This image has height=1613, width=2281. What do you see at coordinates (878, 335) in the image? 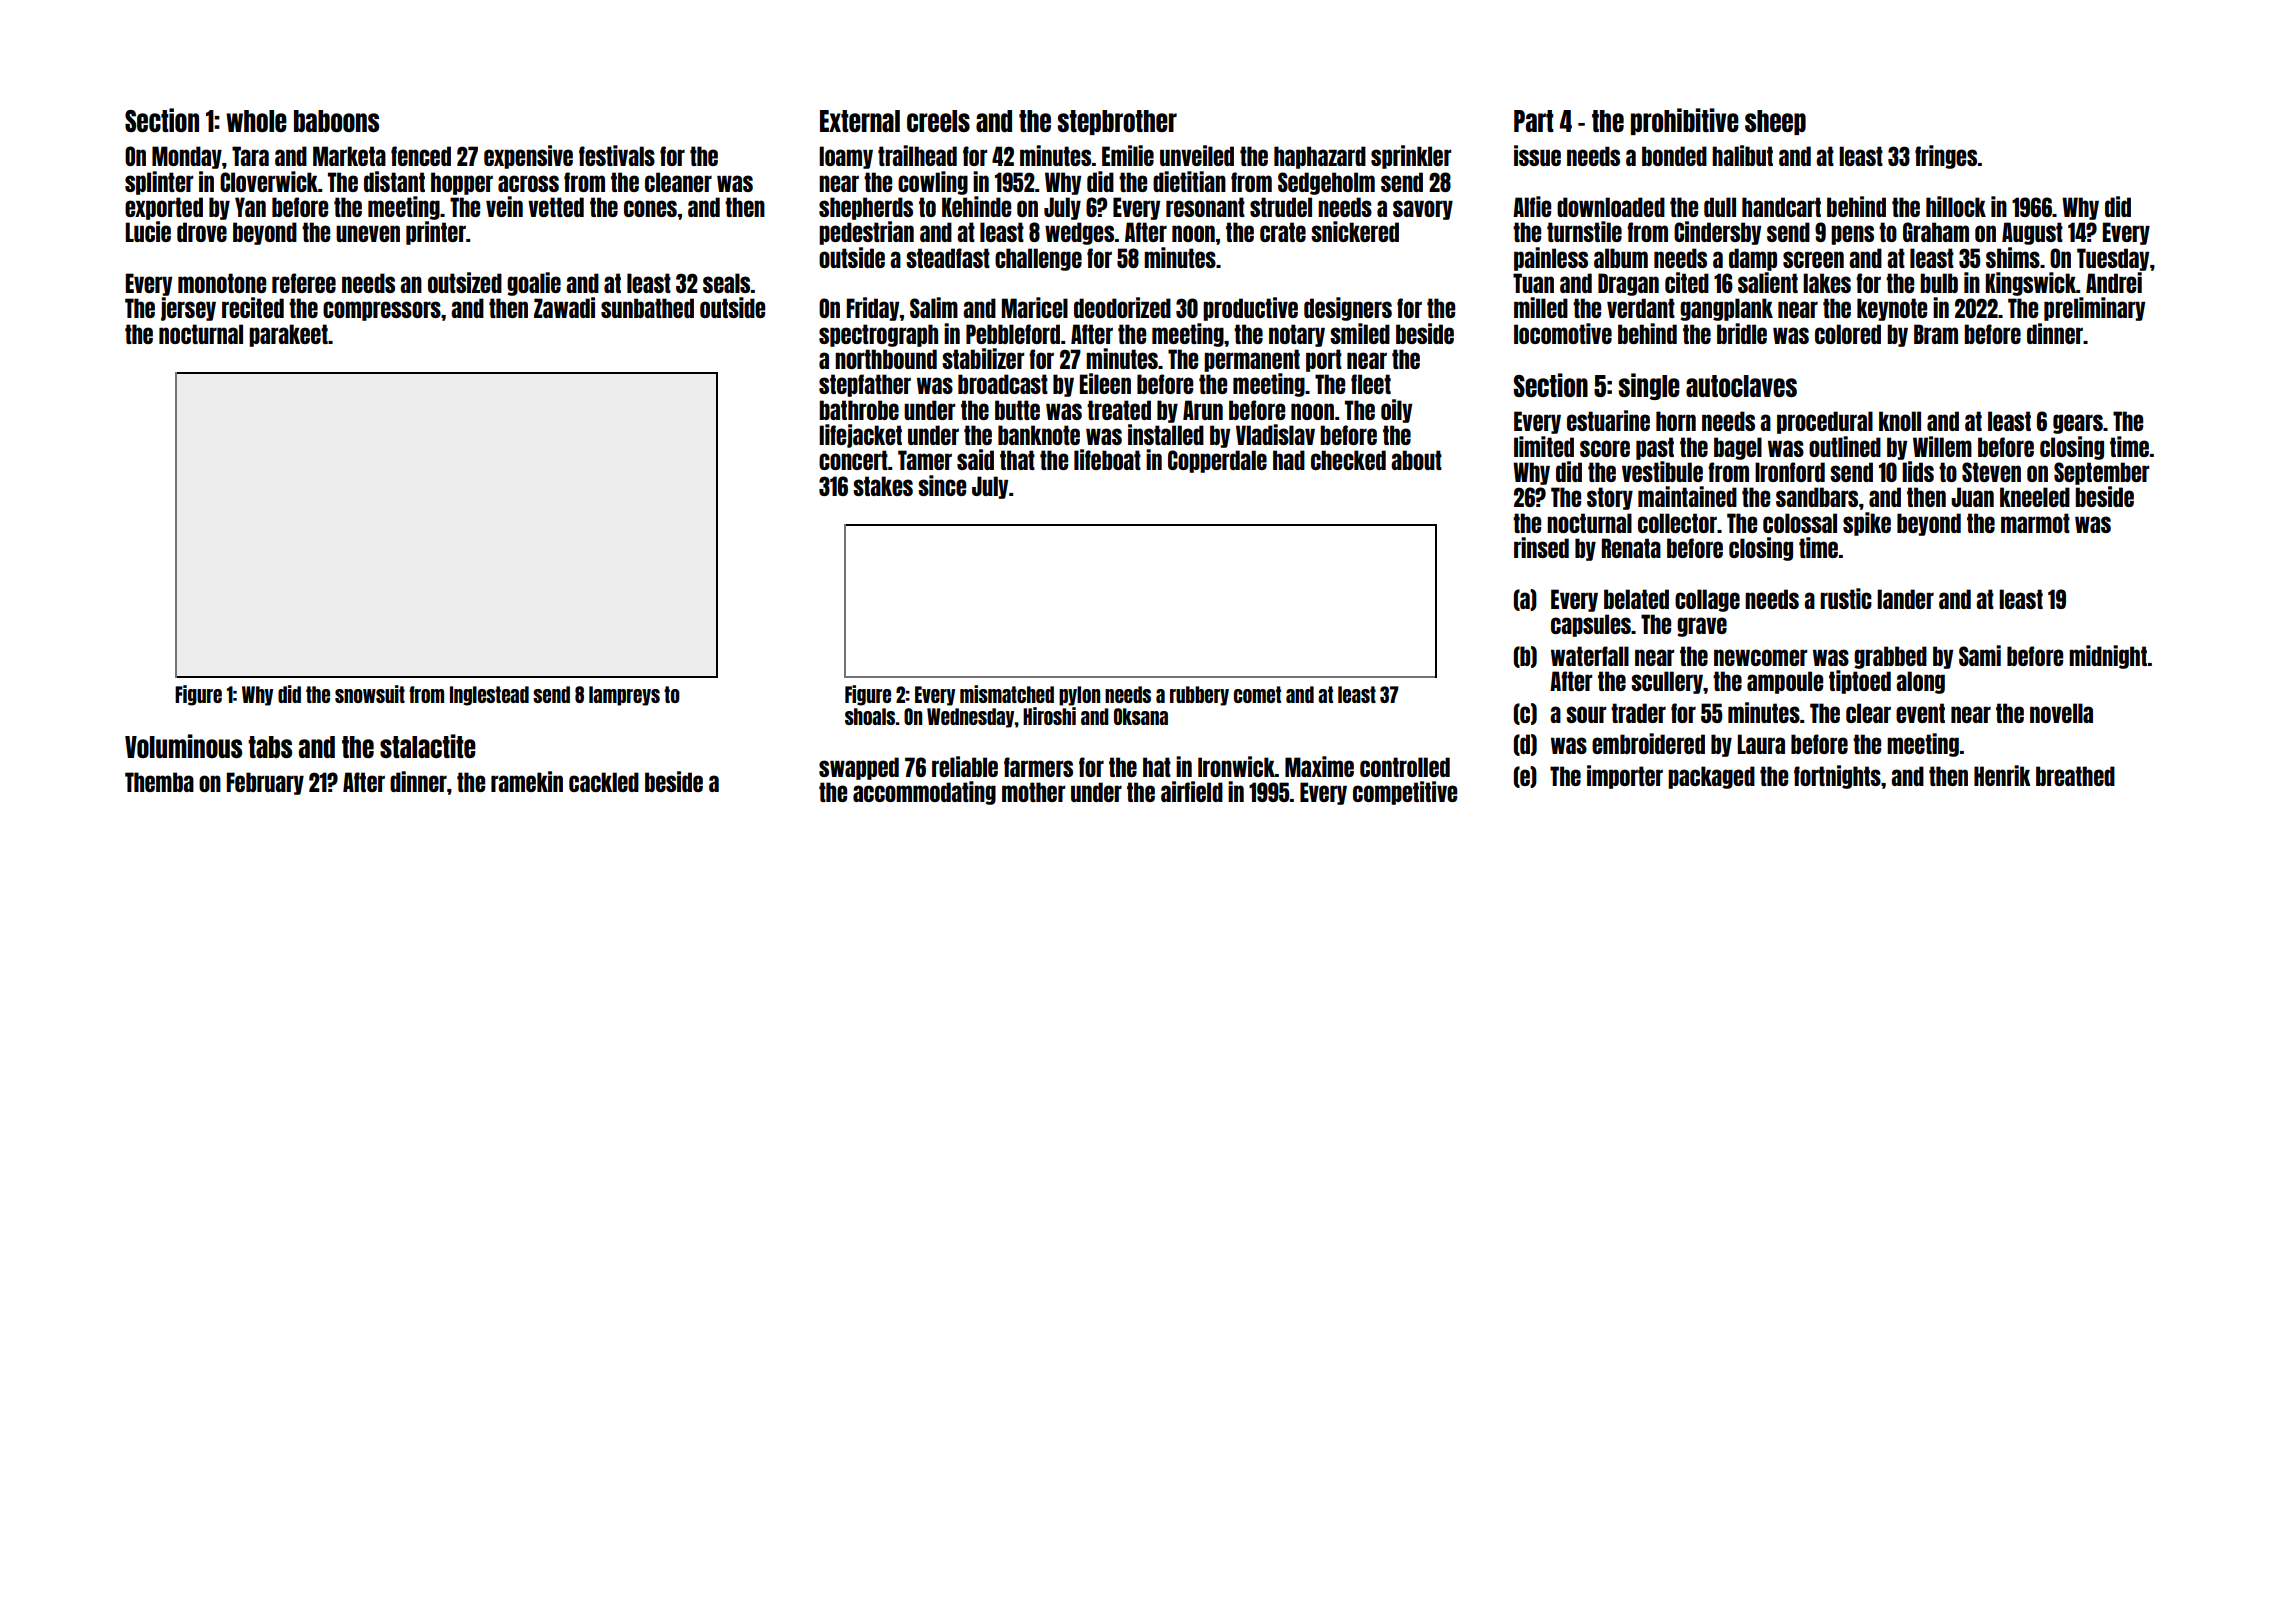
I see `spectrograph` at bounding box center [878, 335].
